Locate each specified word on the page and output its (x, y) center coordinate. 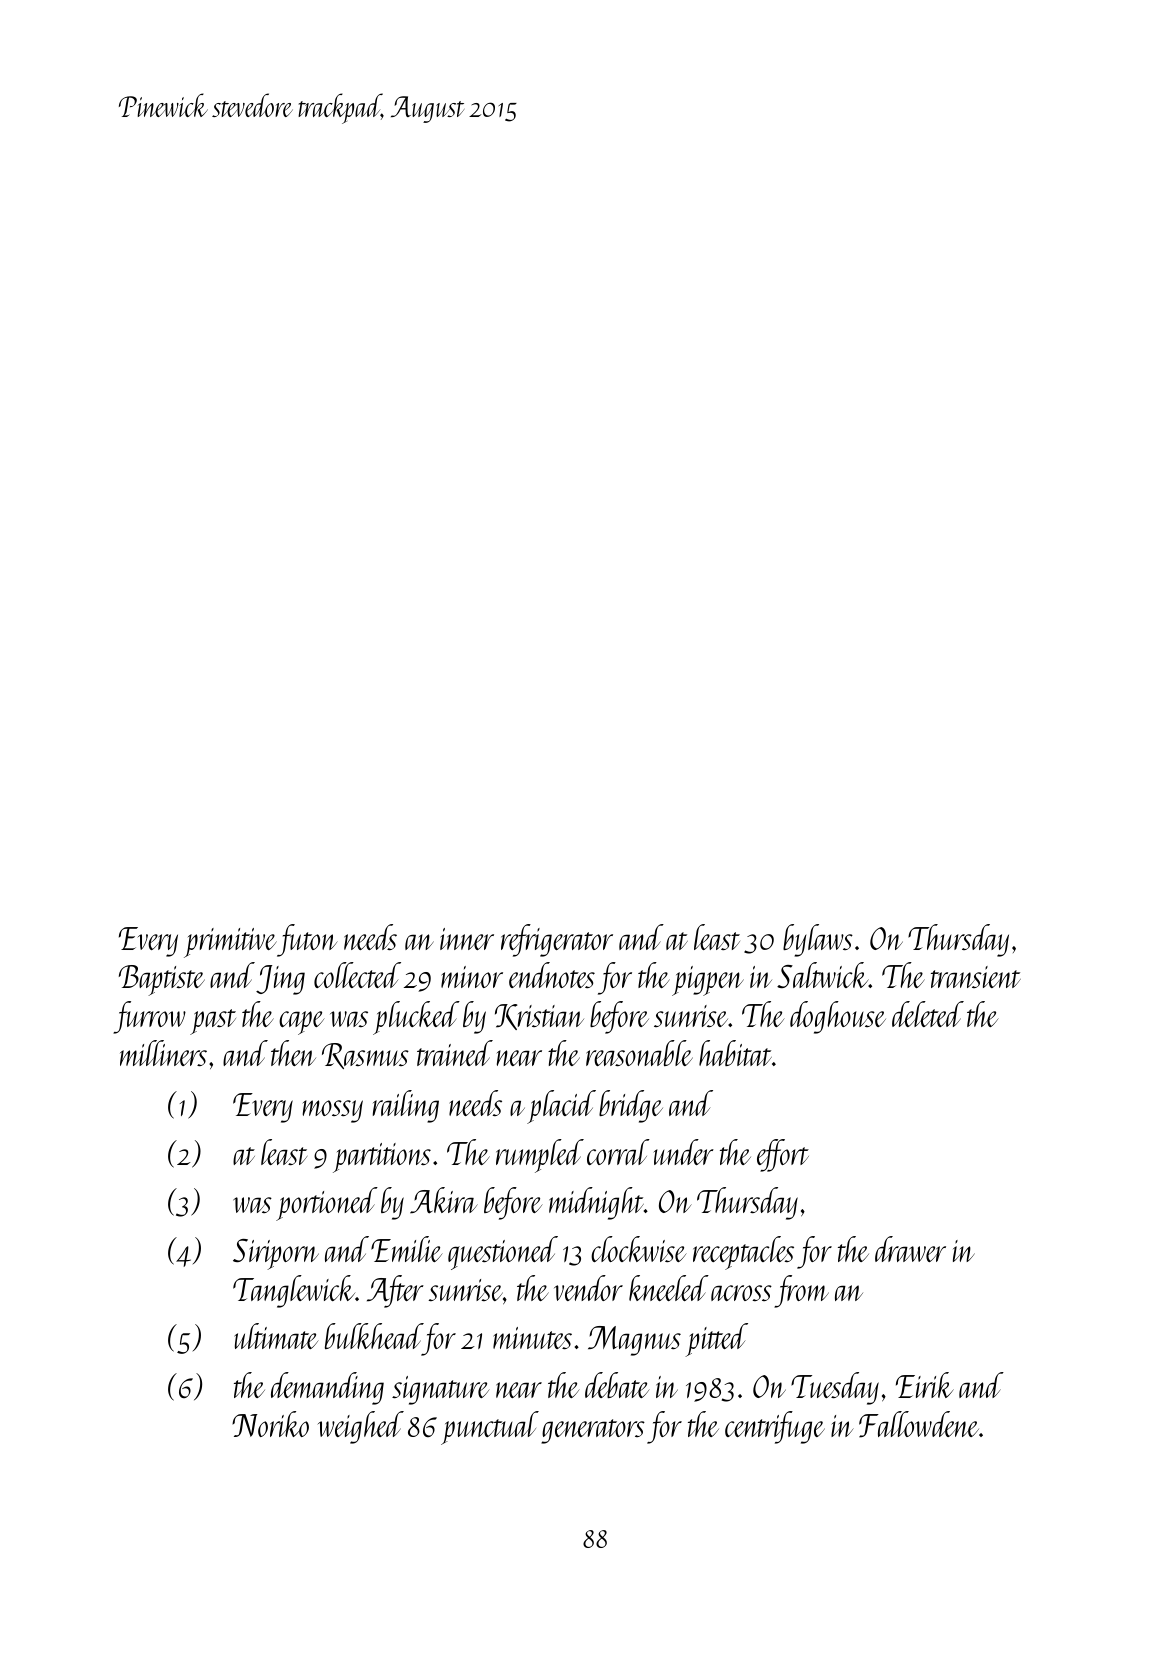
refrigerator (557, 940)
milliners (163, 1053)
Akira (444, 1200)
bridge (631, 1106)
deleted (928, 1014)
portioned (327, 1204)
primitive (230, 943)
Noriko (270, 1424)
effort (783, 1155)
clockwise (639, 1249)
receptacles (743, 1253)
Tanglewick (294, 1291)
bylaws (818, 940)
